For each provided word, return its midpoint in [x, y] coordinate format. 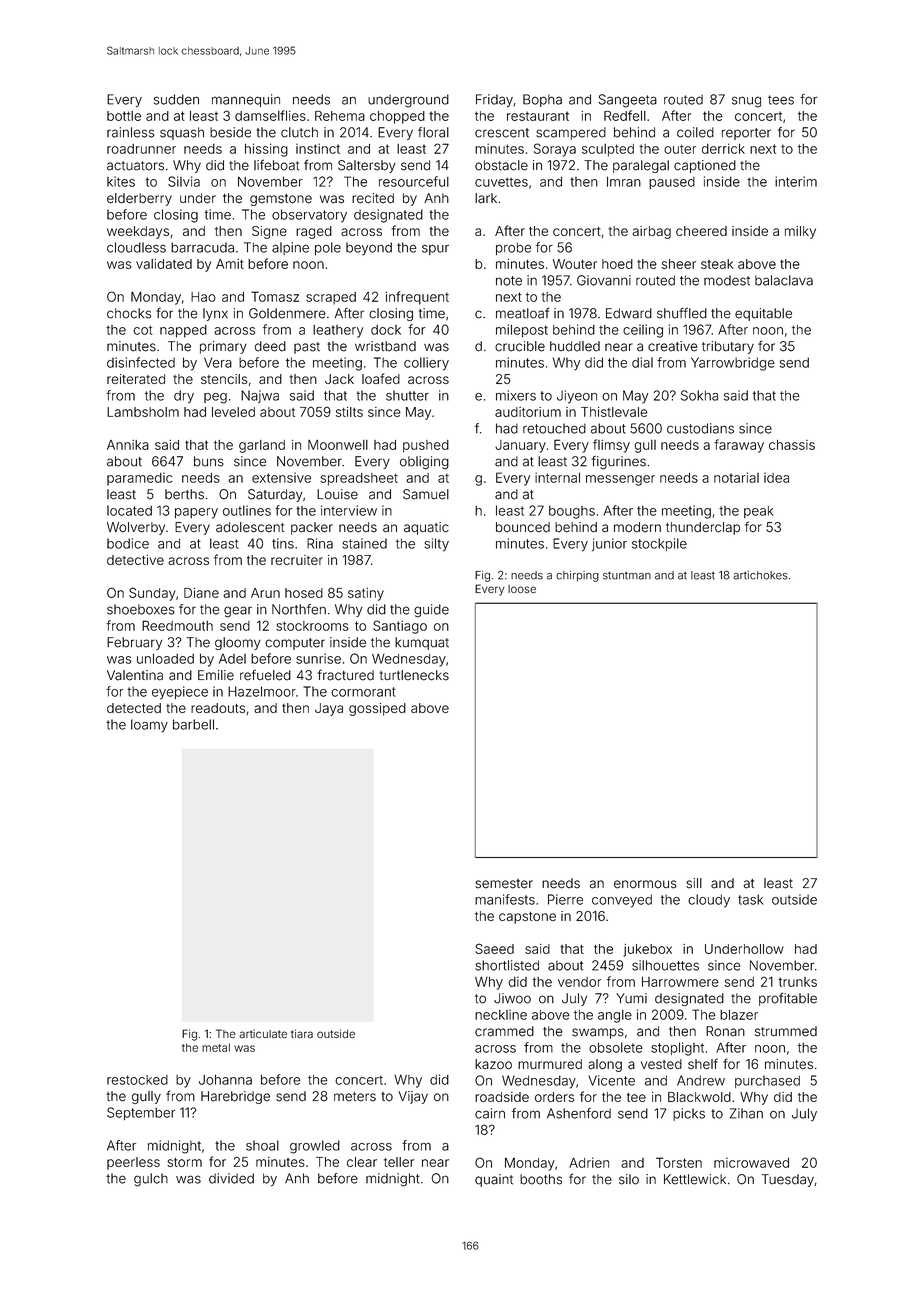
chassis [792, 445]
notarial [736, 477]
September [141, 1113]
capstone [527, 918]
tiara [302, 1033]
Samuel [426, 494]
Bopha [542, 100]
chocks [129, 313]
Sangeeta [628, 101]
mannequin [246, 100]
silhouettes [665, 965]
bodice [128, 543]
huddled [575, 346]
